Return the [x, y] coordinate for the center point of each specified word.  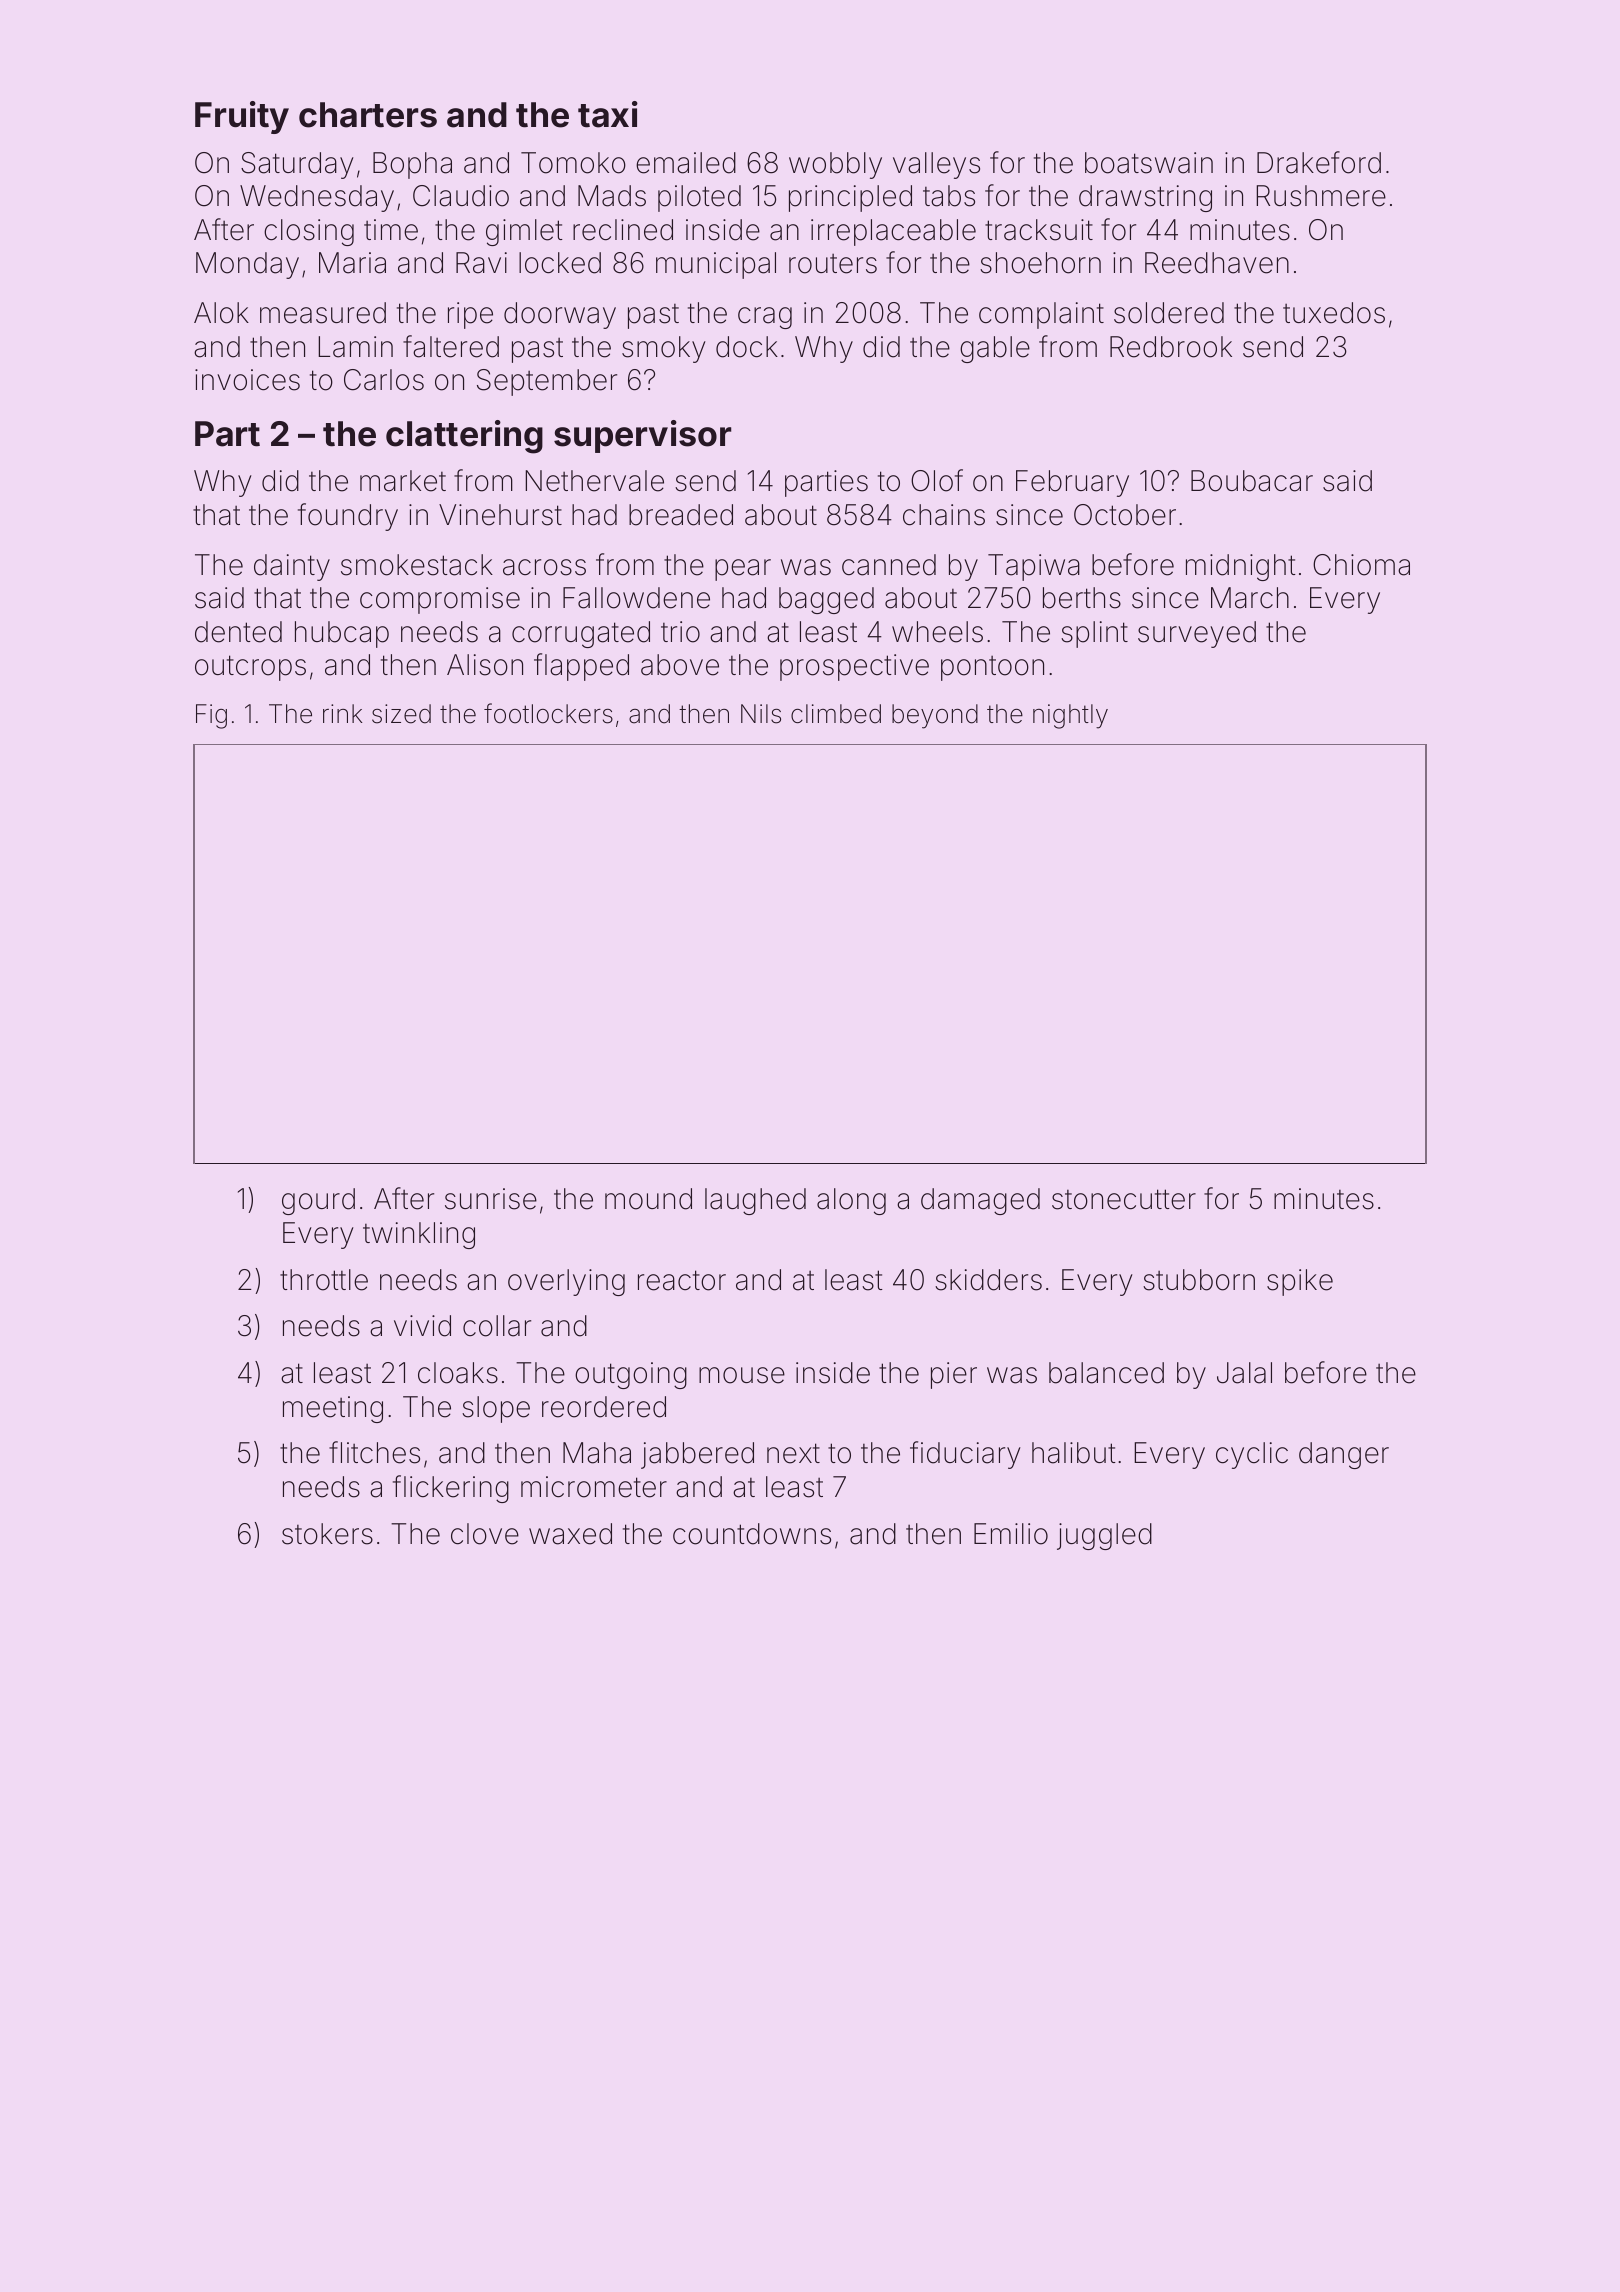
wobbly [835, 165]
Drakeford [1319, 162]
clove [485, 1534]
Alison [485, 665]
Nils [761, 714]
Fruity [242, 117]
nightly [1070, 716]
